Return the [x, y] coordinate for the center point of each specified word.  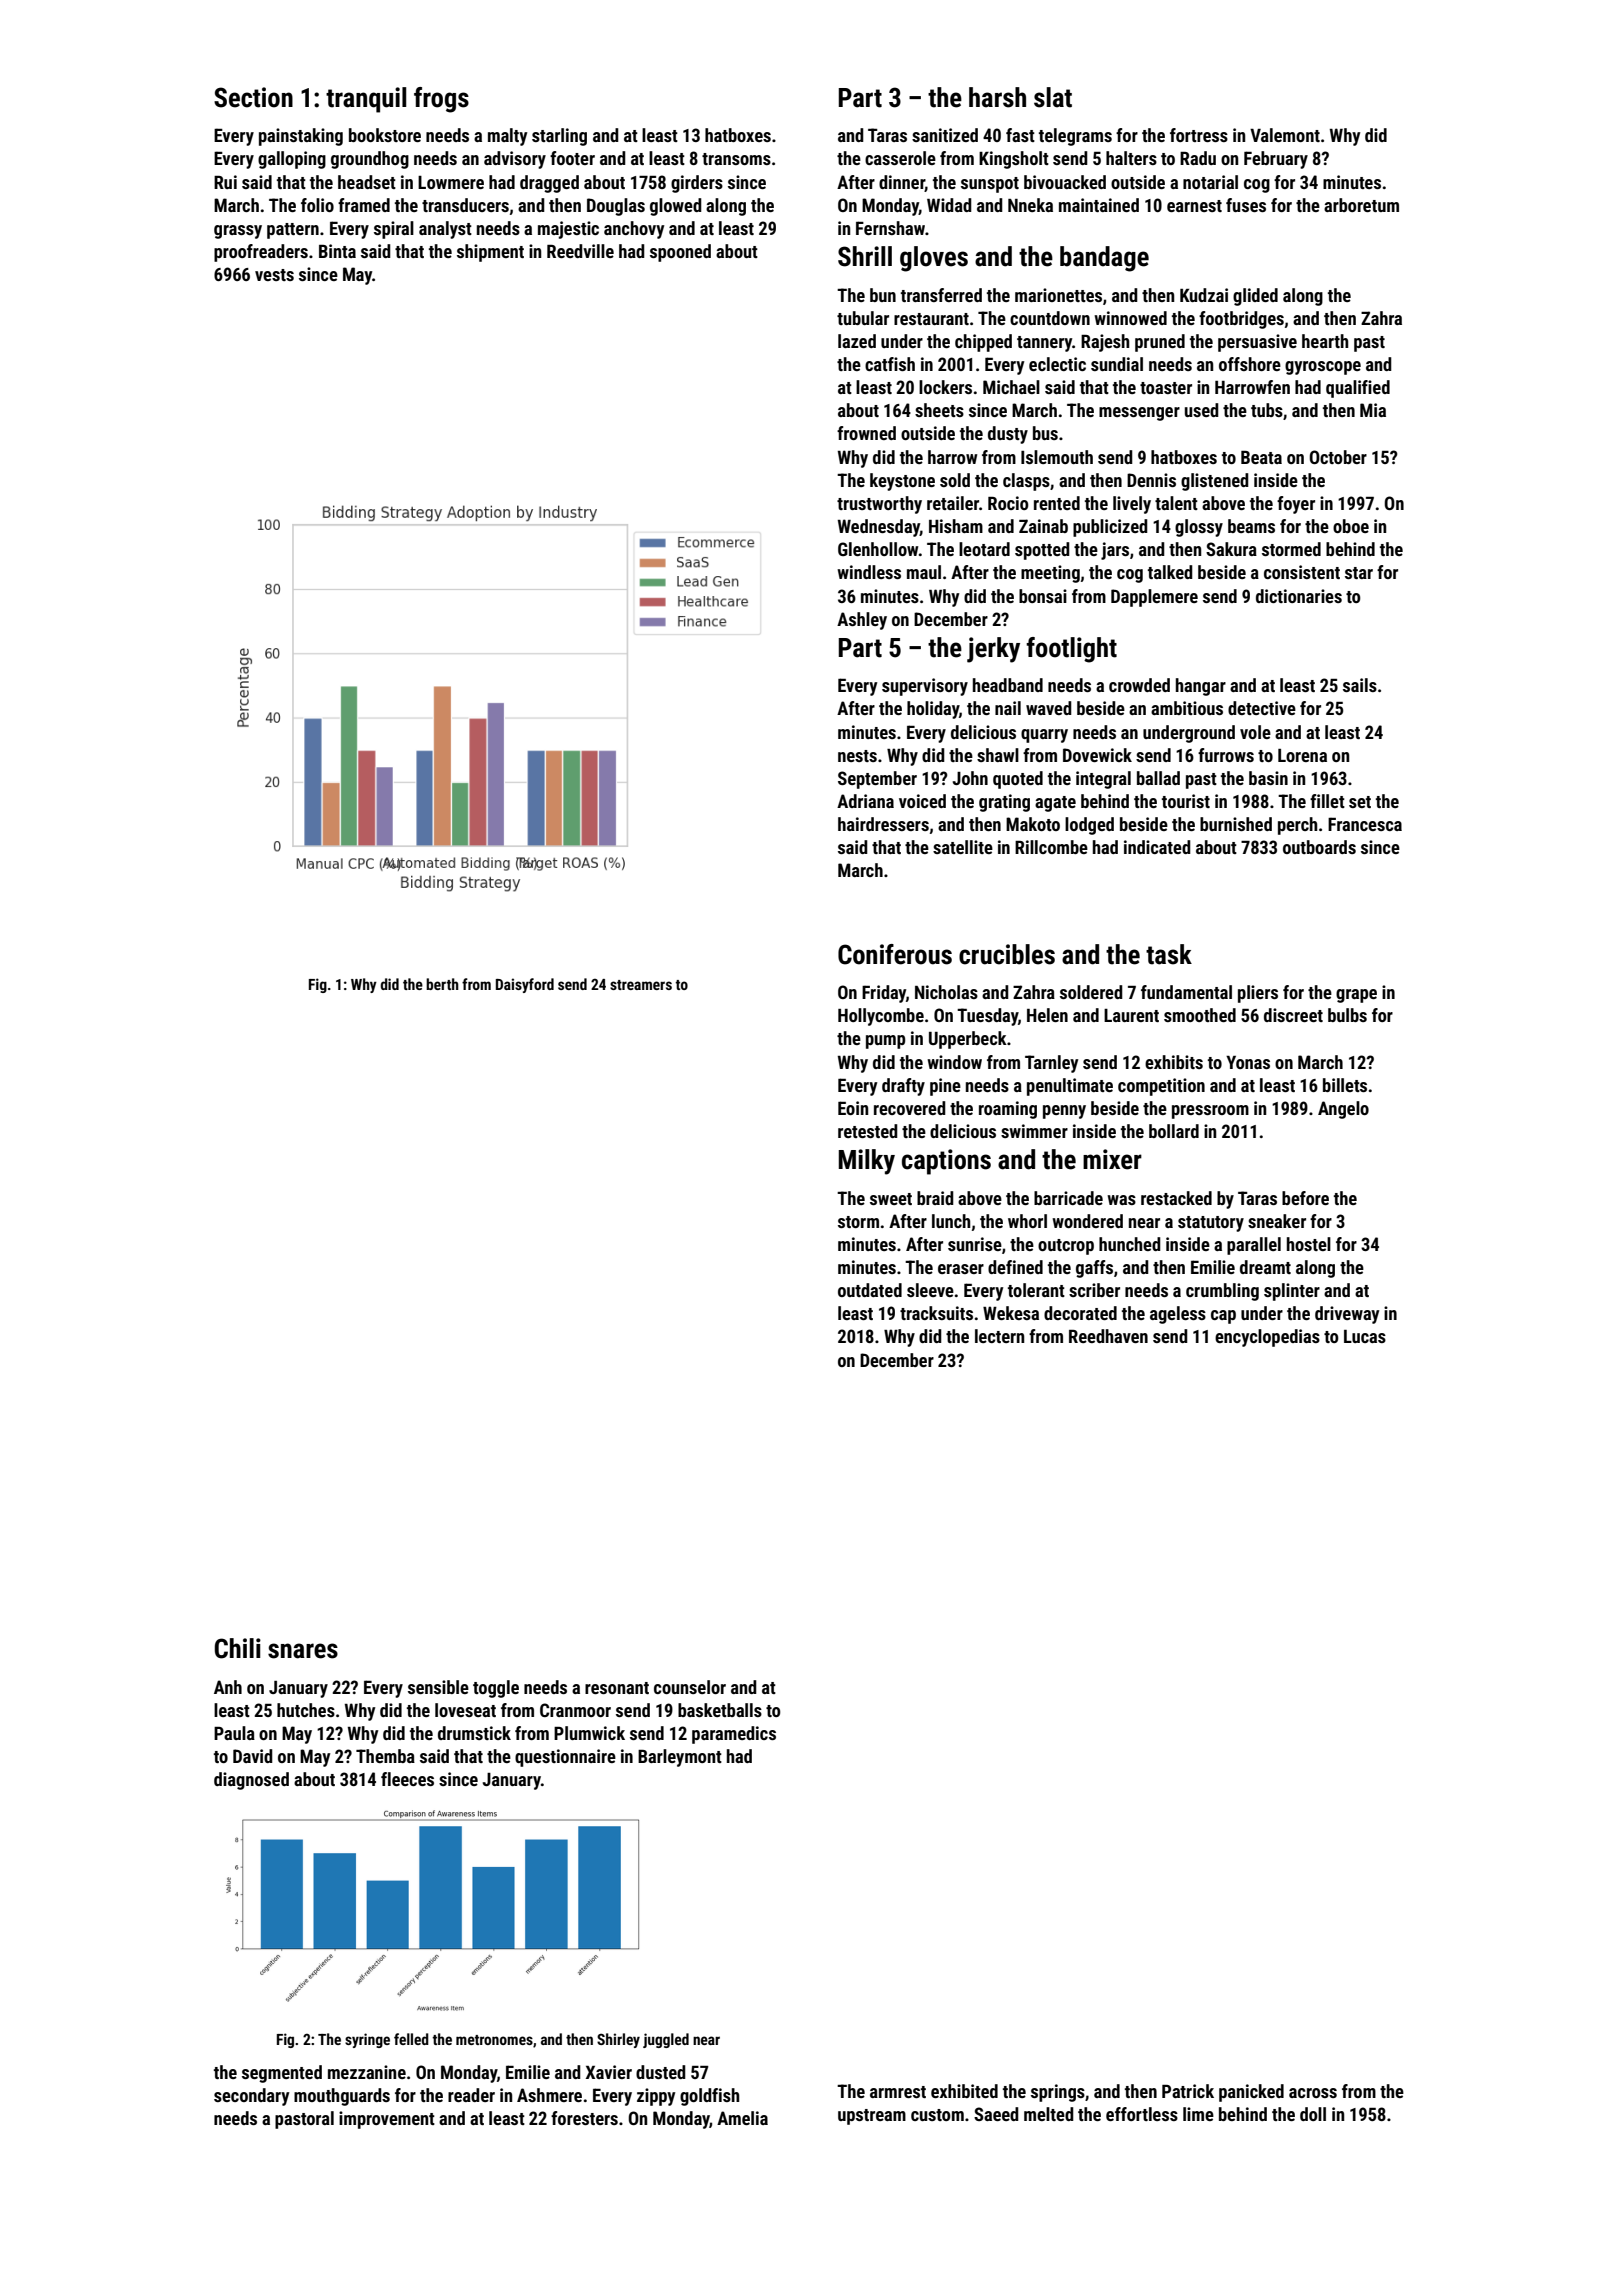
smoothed [1200, 1015]
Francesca [1365, 824]
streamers [641, 985]
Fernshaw [890, 228]
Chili [238, 1648]
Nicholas [946, 992]
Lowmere [451, 182]
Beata [1261, 457]
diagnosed [251, 1781]
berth [442, 984]
